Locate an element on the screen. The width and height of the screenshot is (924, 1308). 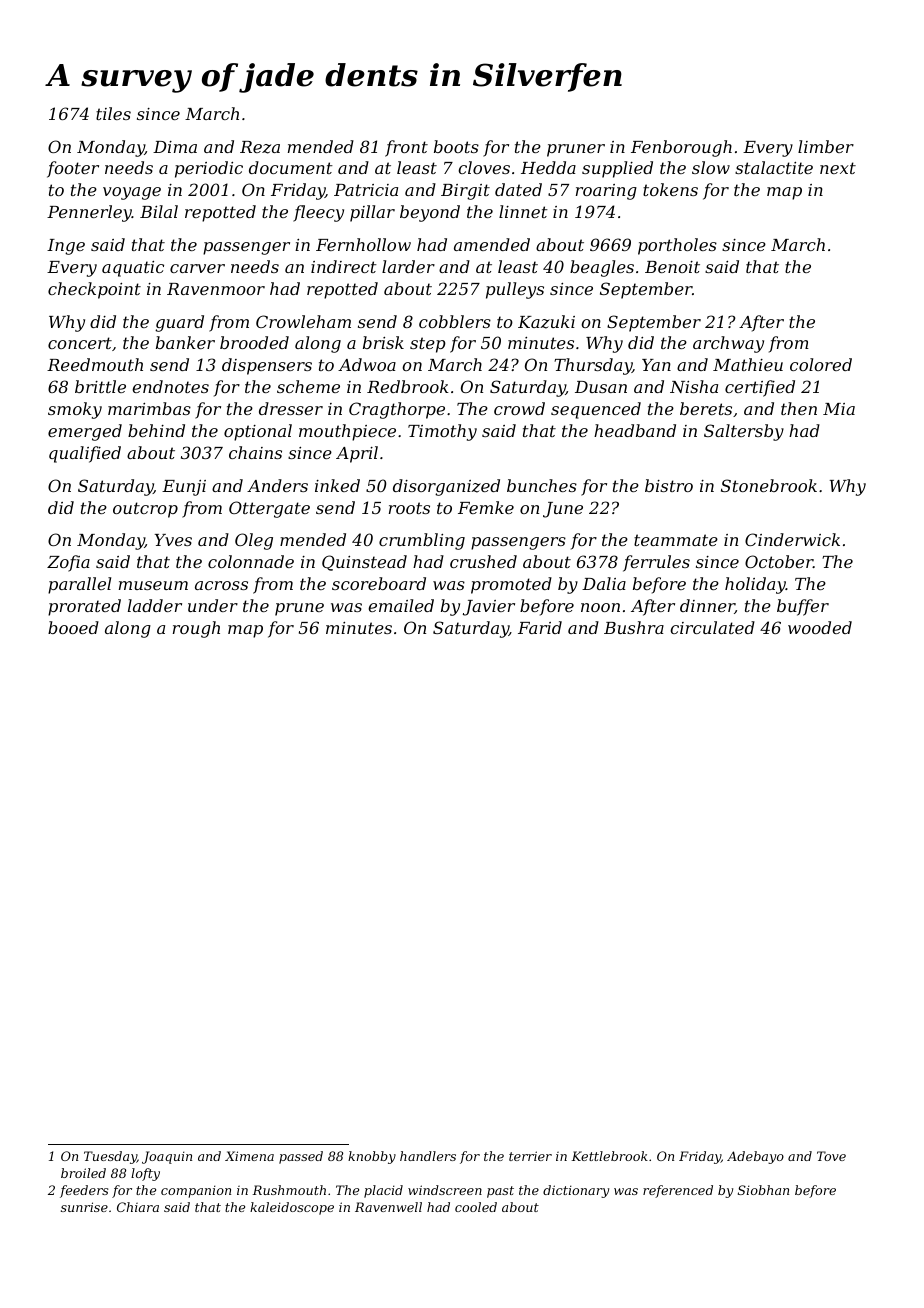
knobby is located at coordinates (372, 1157).
